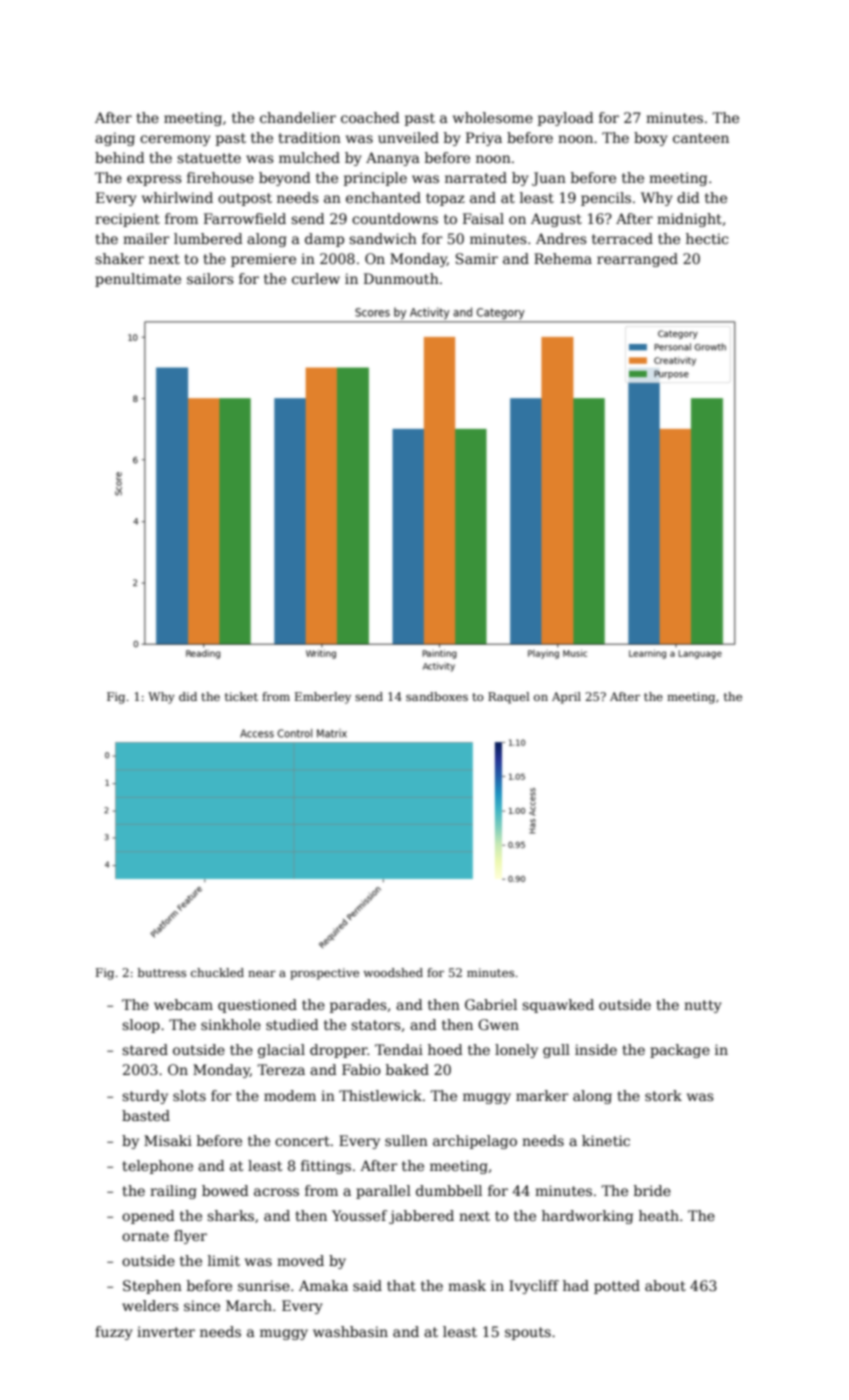  What do you see at coordinates (449, 1190) in the screenshot?
I see `dumbbell` at bounding box center [449, 1190].
